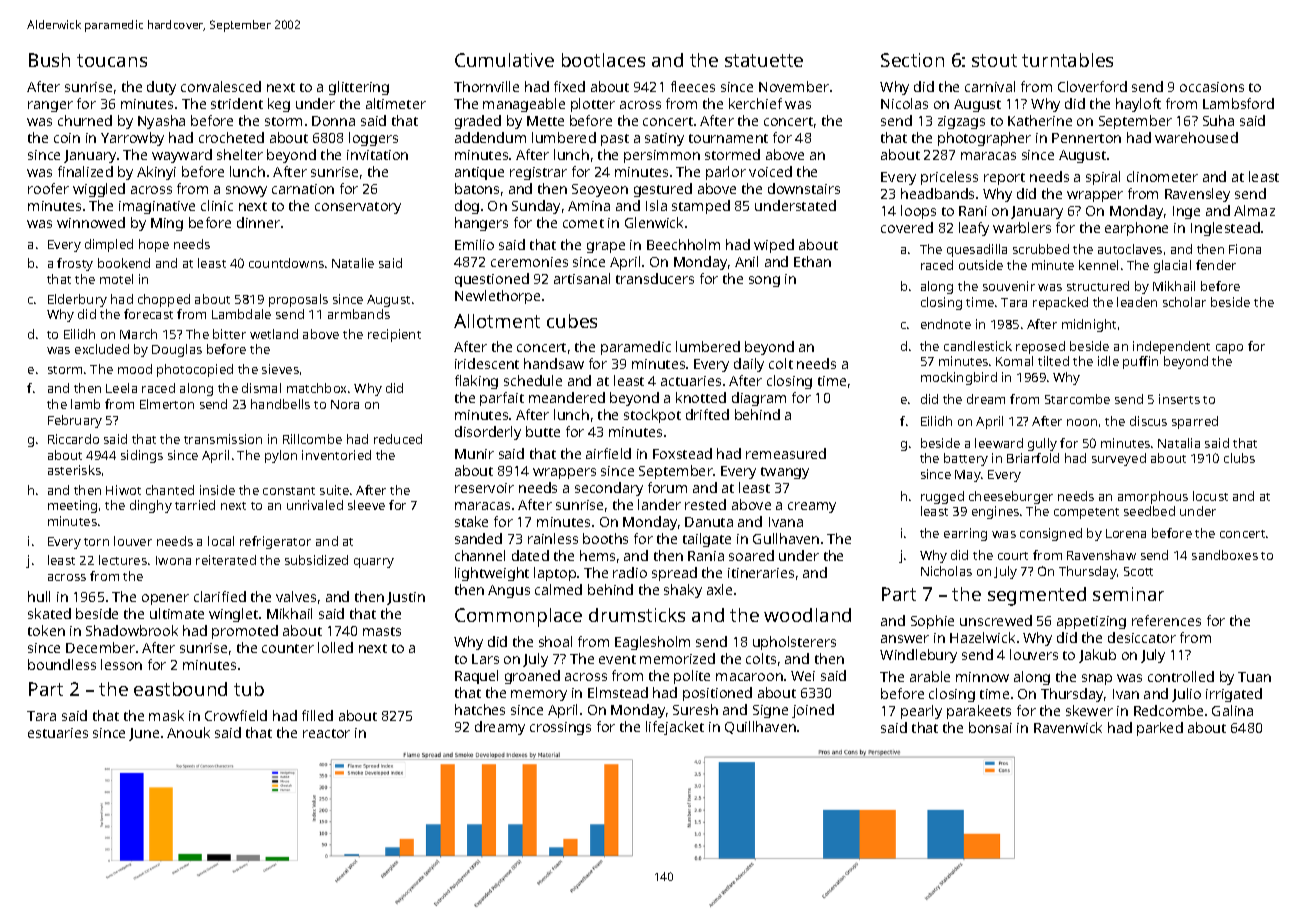 This screenshot has width=1308, height=924. I want to click on Lars, so click(485, 659).
